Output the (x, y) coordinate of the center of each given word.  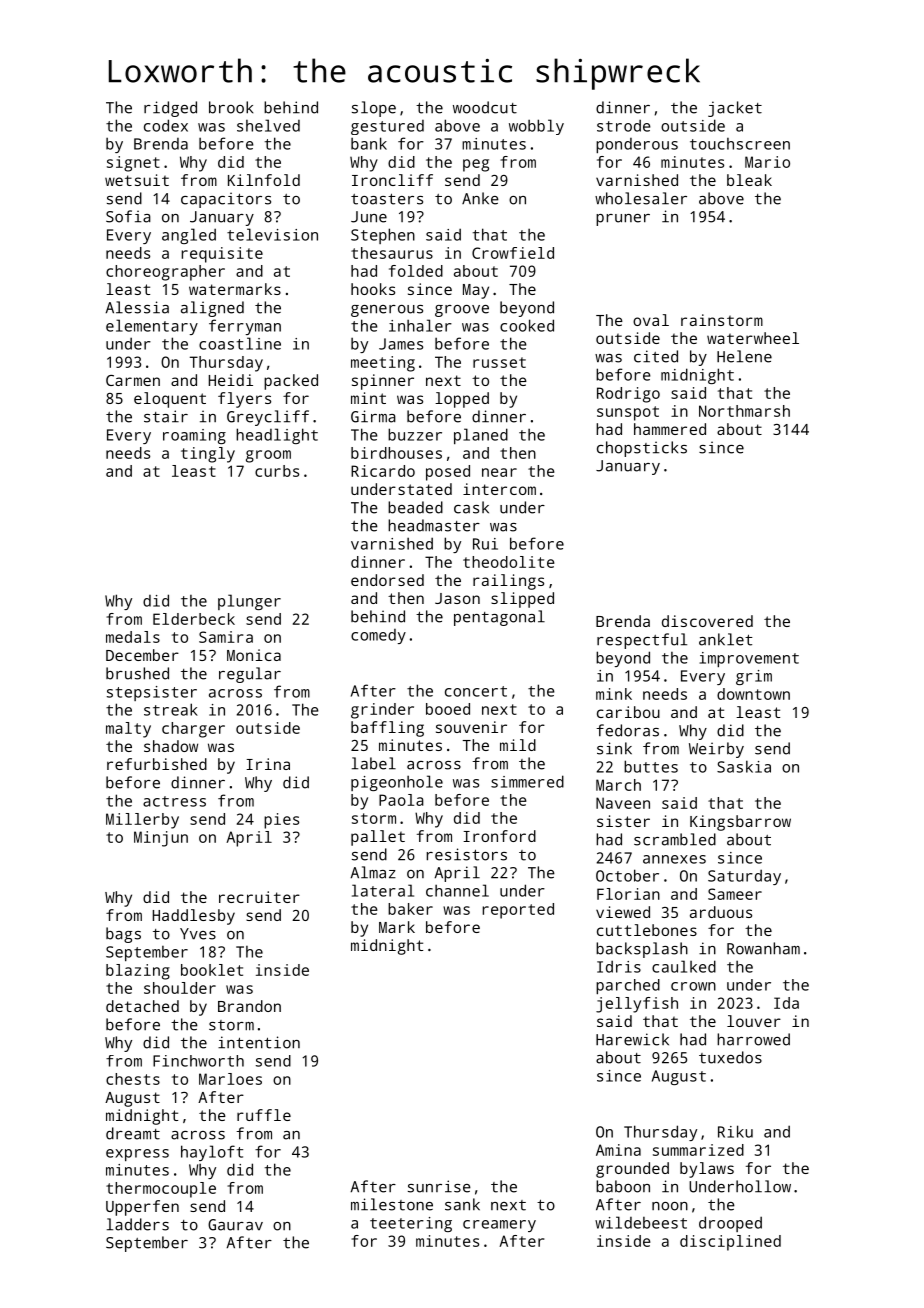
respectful (642, 641)
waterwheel (753, 338)
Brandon (249, 1006)
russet (499, 362)
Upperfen (142, 1208)
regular (250, 675)
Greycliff (268, 418)
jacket (735, 109)
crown (693, 986)
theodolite (509, 562)
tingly (208, 455)
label (374, 763)
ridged (170, 109)
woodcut (485, 107)
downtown (753, 694)
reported (518, 911)
